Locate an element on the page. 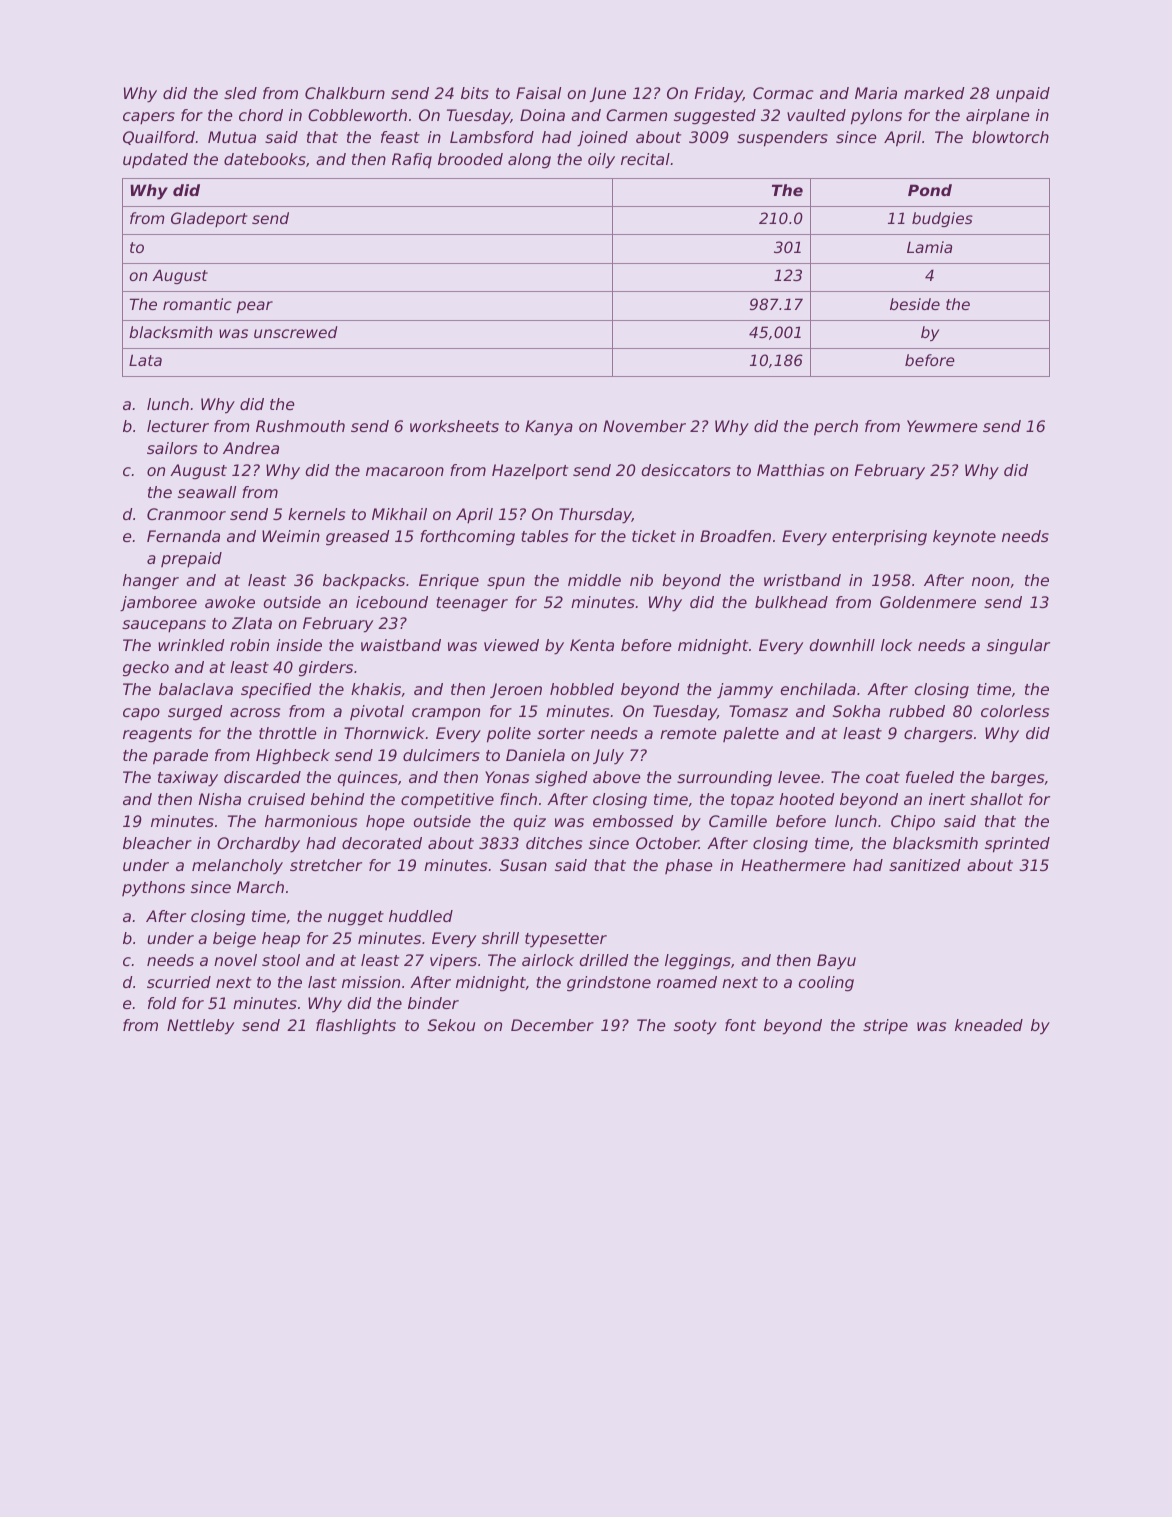 This image has width=1172, height=1517. desiccators is located at coordinates (686, 470).
